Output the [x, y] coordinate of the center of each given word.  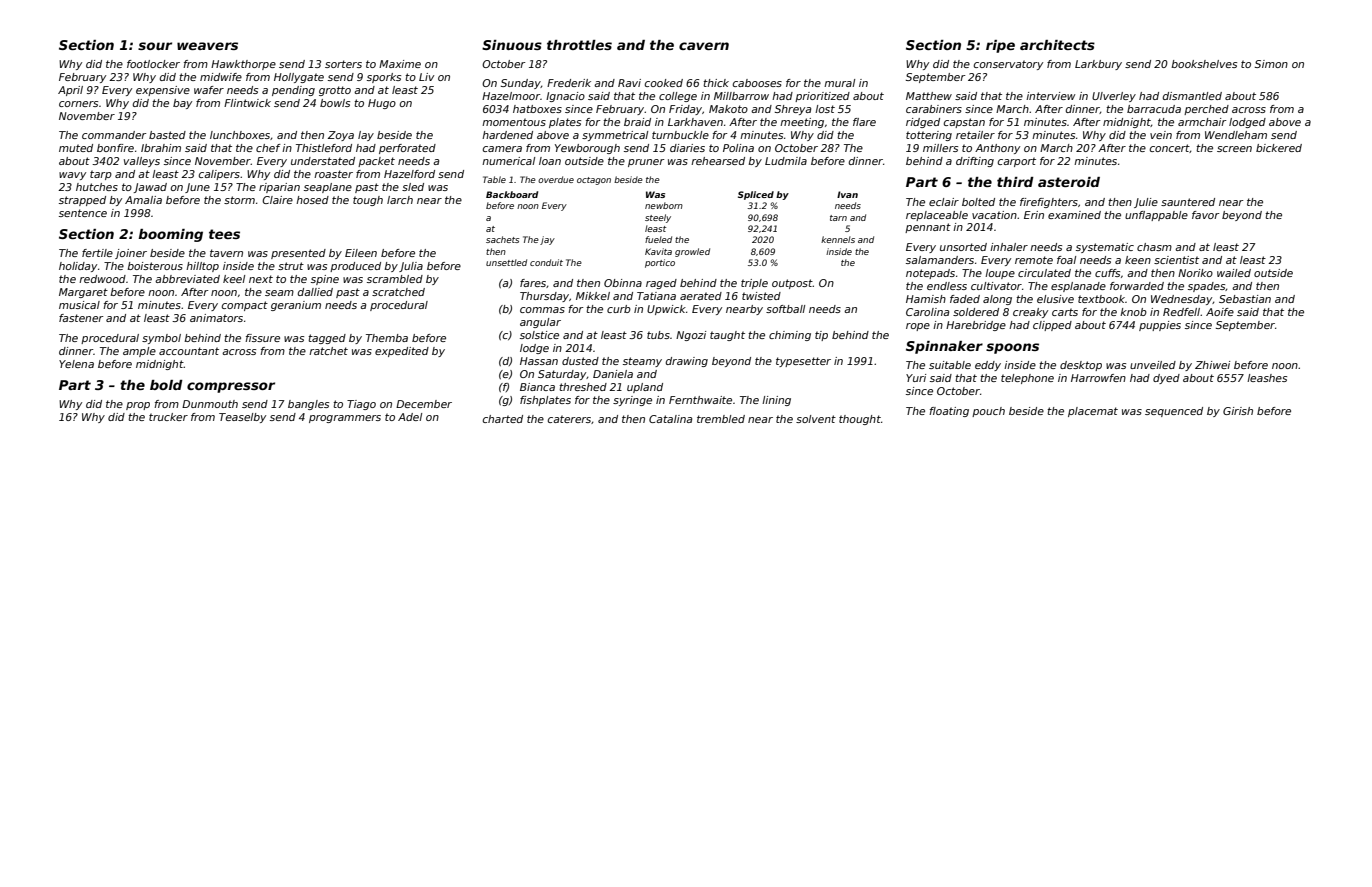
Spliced [756, 195]
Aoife [1220, 312]
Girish [1238, 411]
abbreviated [187, 279]
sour [155, 46]
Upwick [666, 310]
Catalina [670, 419]
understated [323, 161]
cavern [704, 46]
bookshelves [1204, 64]
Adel [410, 417]
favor [1206, 215]
